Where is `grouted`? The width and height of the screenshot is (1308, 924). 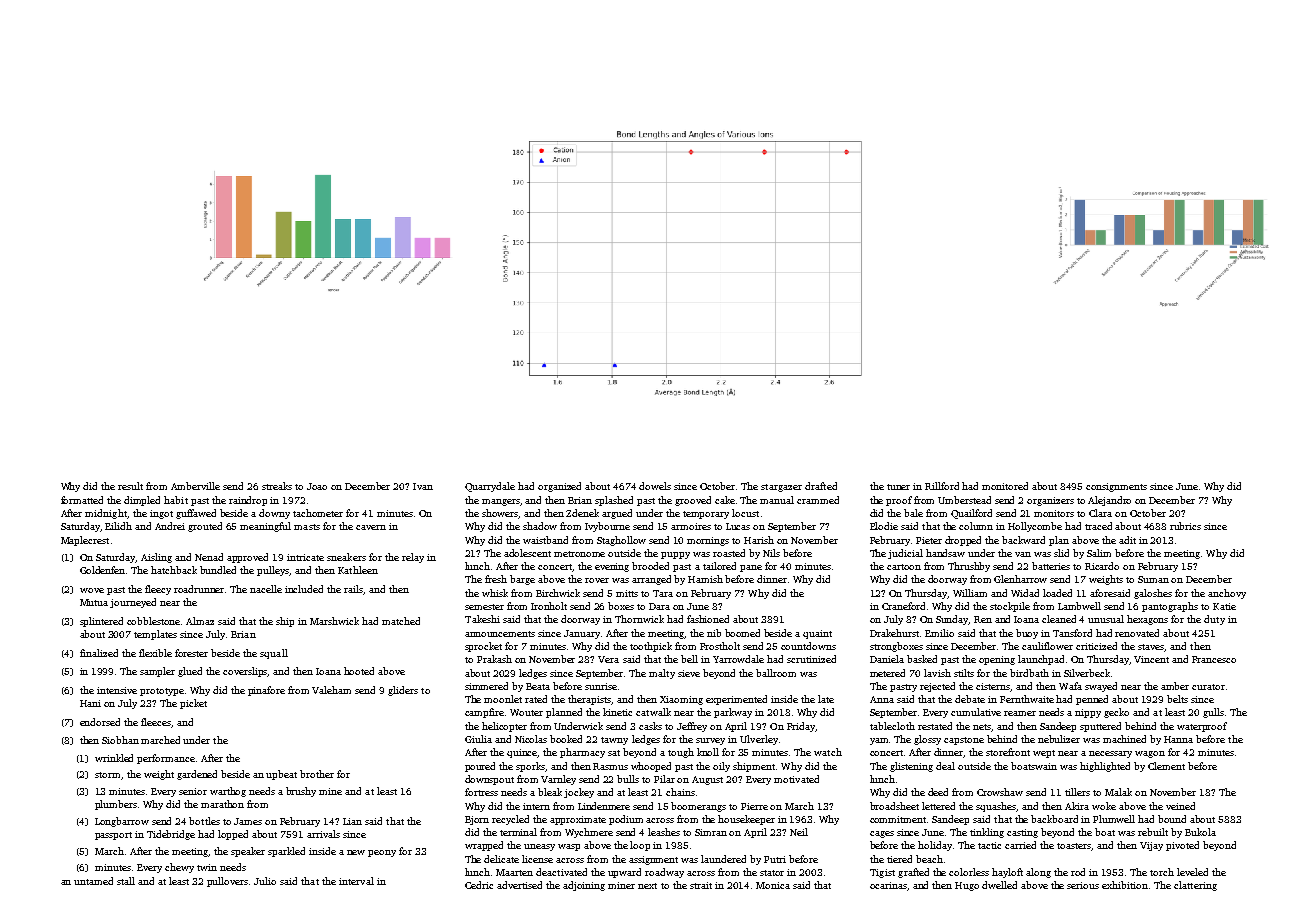 grouted is located at coordinates (205, 527).
